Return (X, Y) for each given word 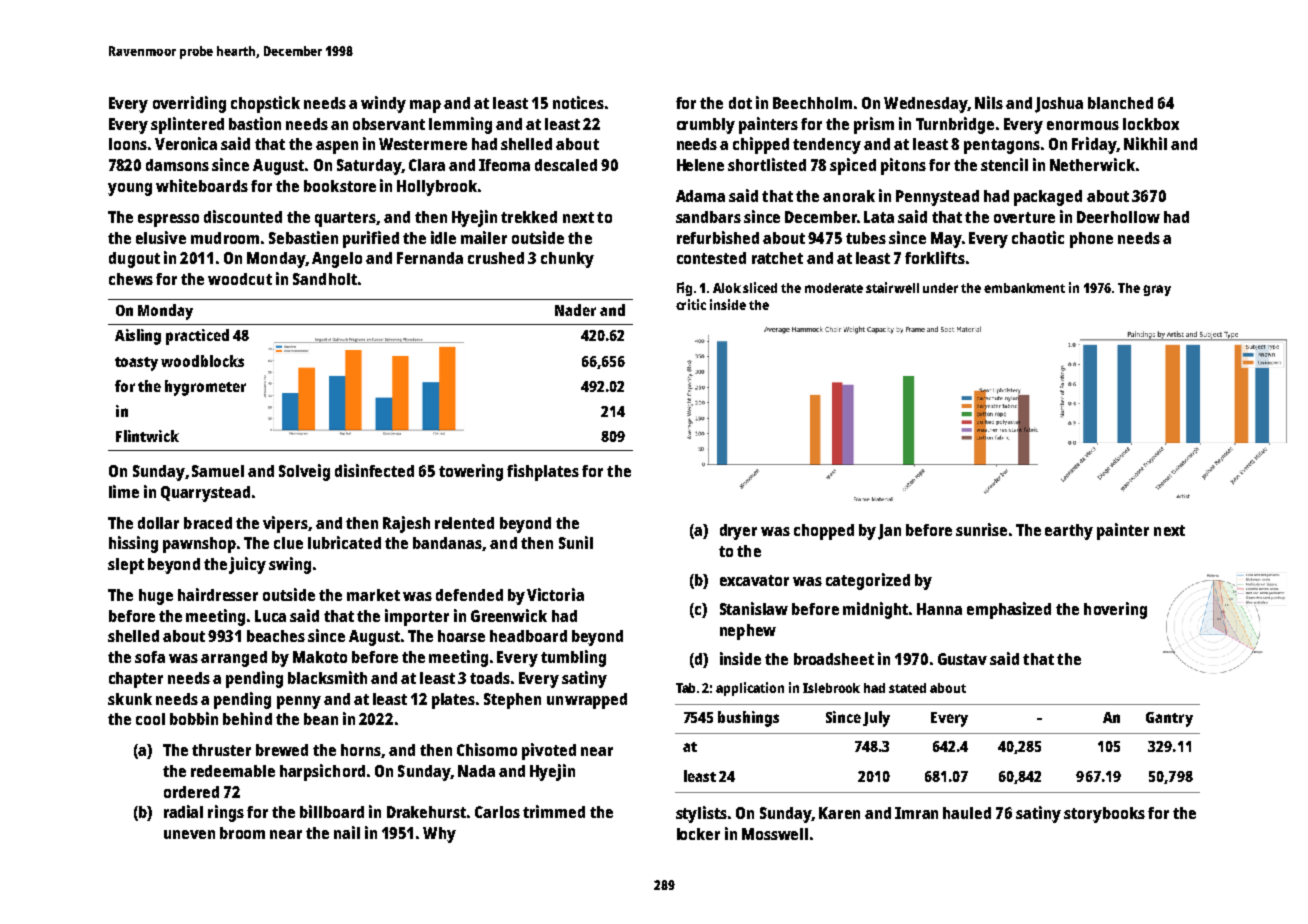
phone (1091, 240)
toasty (136, 364)
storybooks (1104, 815)
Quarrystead (205, 494)
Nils (989, 102)
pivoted (549, 751)
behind (247, 718)
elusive (161, 237)
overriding (189, 104)
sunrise (981, 529)
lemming (460, 125)
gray (1157, 290)
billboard (332, 811)
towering (471, 472)
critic (691, 304)
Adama (700, 196)
